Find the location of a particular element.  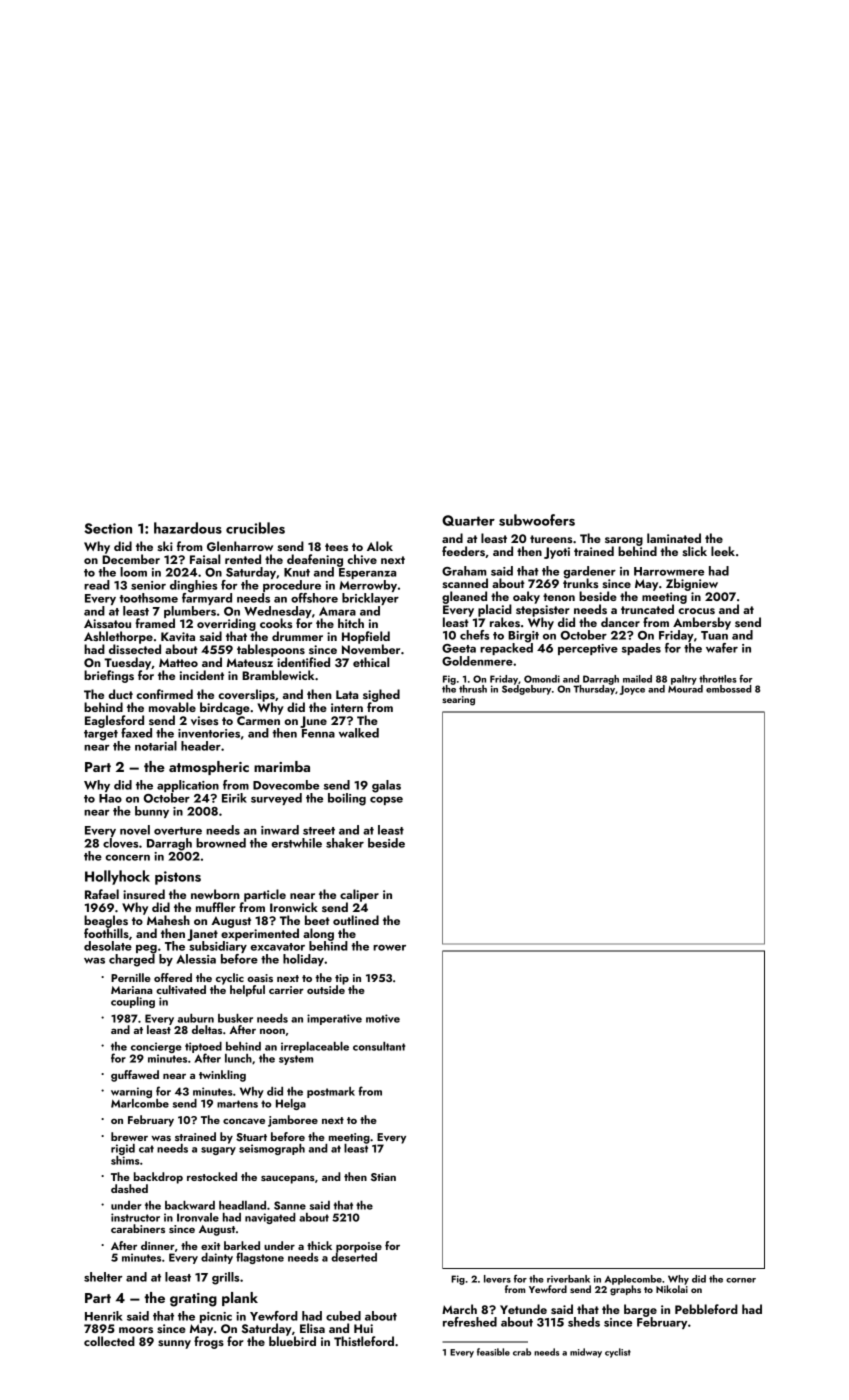

Ironvale is located at coordinates (198, 1217).
